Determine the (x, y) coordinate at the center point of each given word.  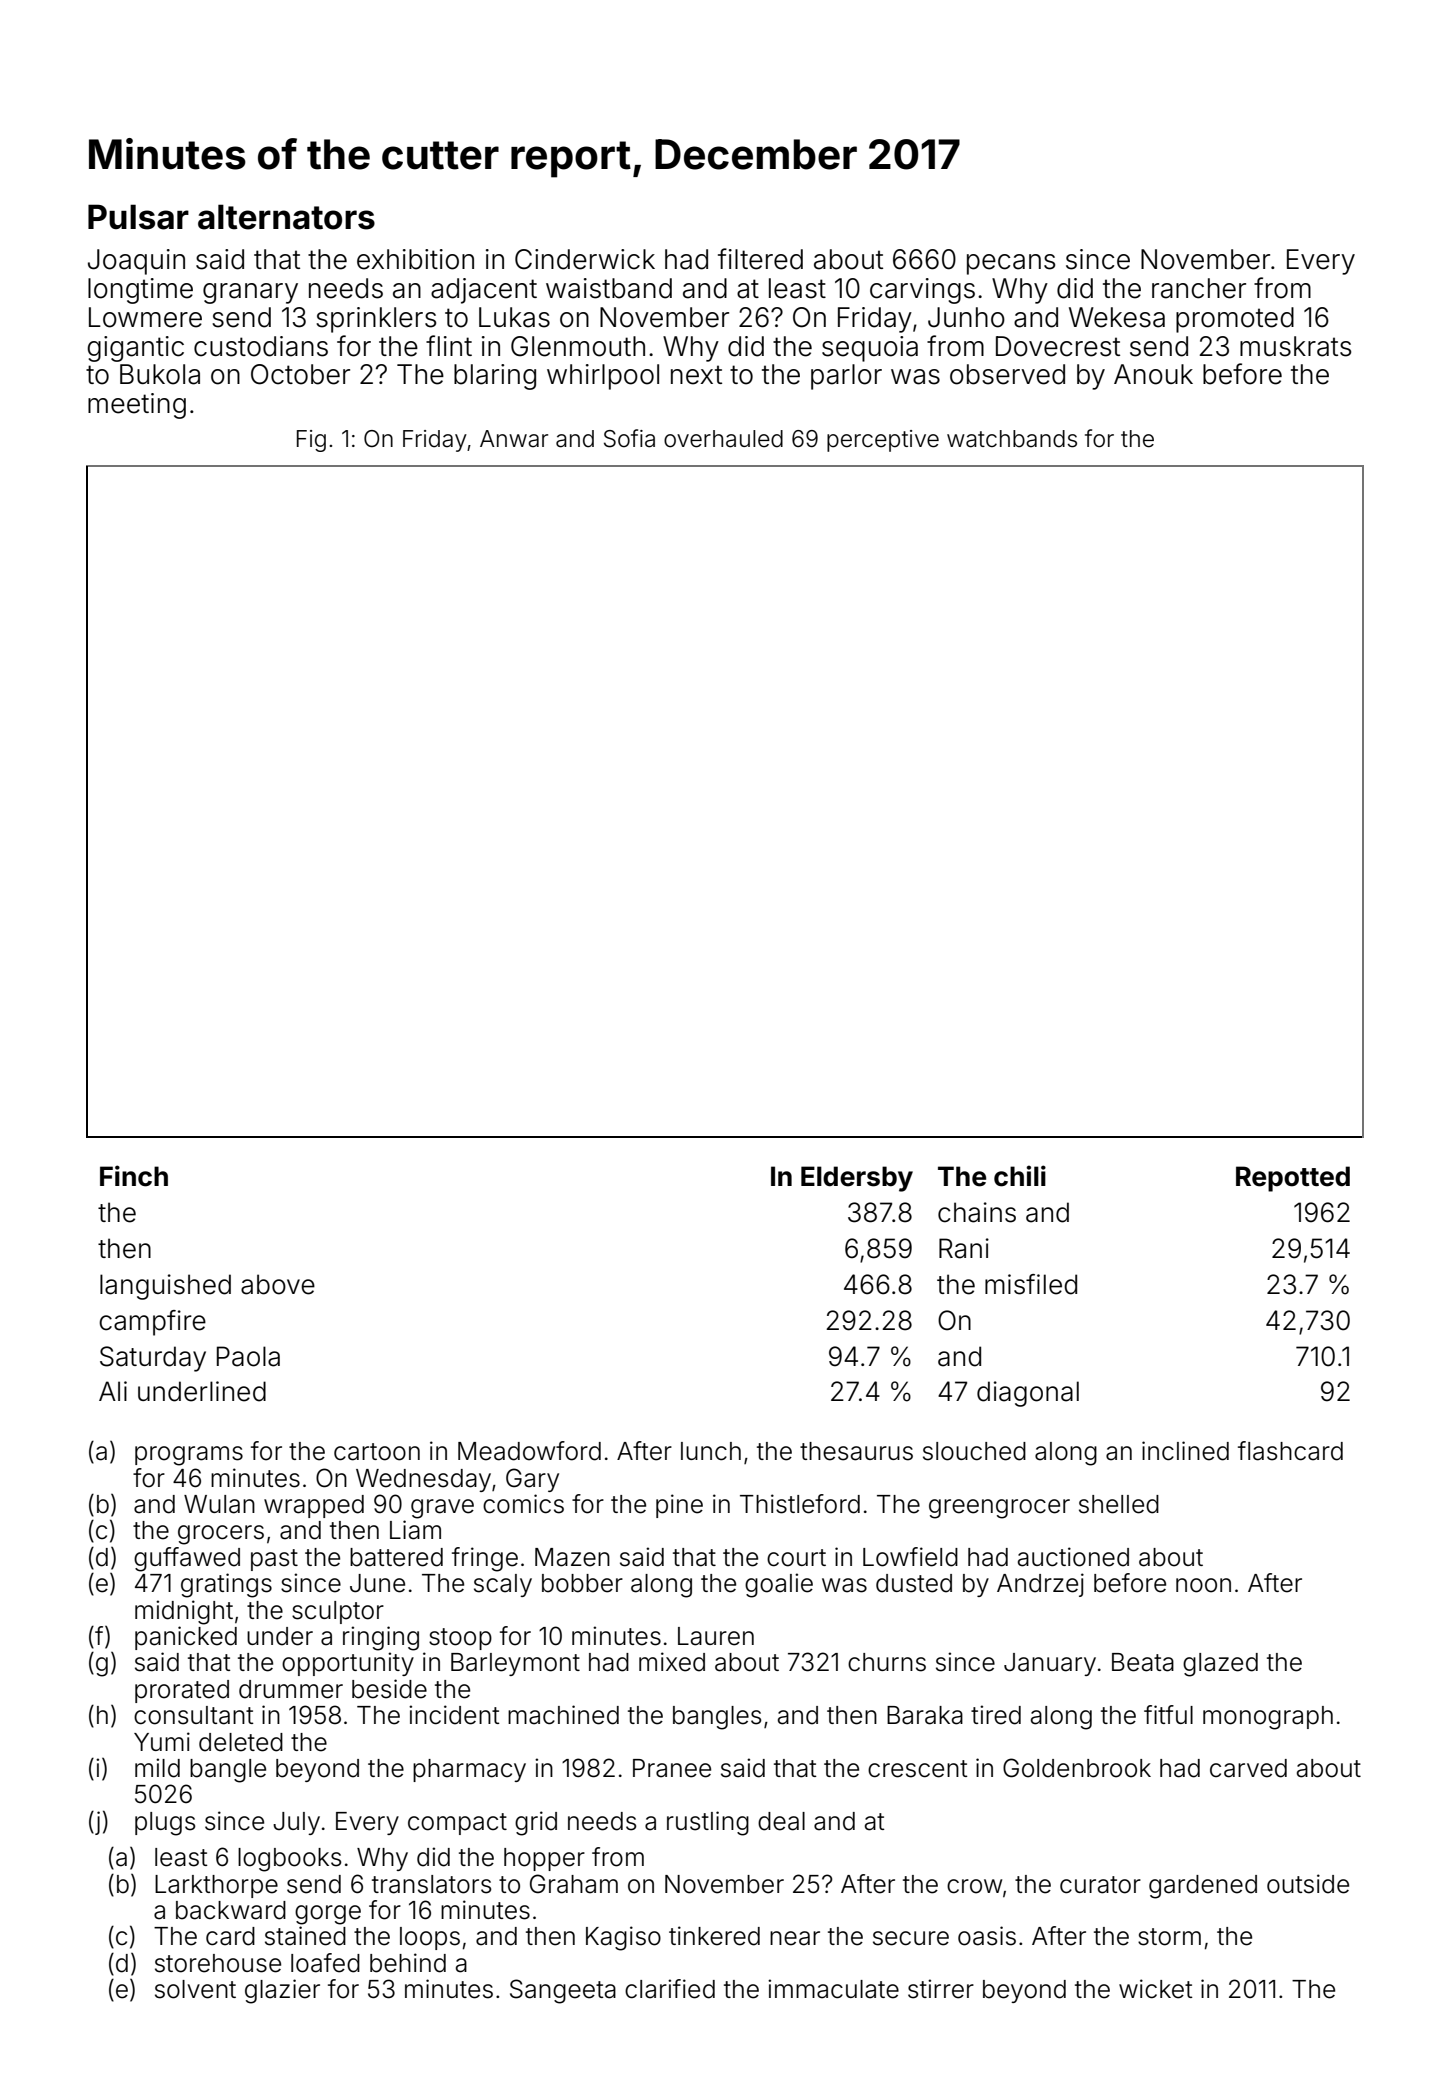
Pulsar (138, 217)
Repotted (1293, 1179)
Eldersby (857, 1179)
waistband (609, 288)
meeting (137, 406)
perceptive (883, 441)
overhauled (723, 439)
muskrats (1295, 346)
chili (1020, 1176)
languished (165, 1287)
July (296, 1823)
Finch (134, 1176)
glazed (1220, 1665)
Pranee (672, 1768)
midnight (184, 1612)
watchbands (1012, 439)
